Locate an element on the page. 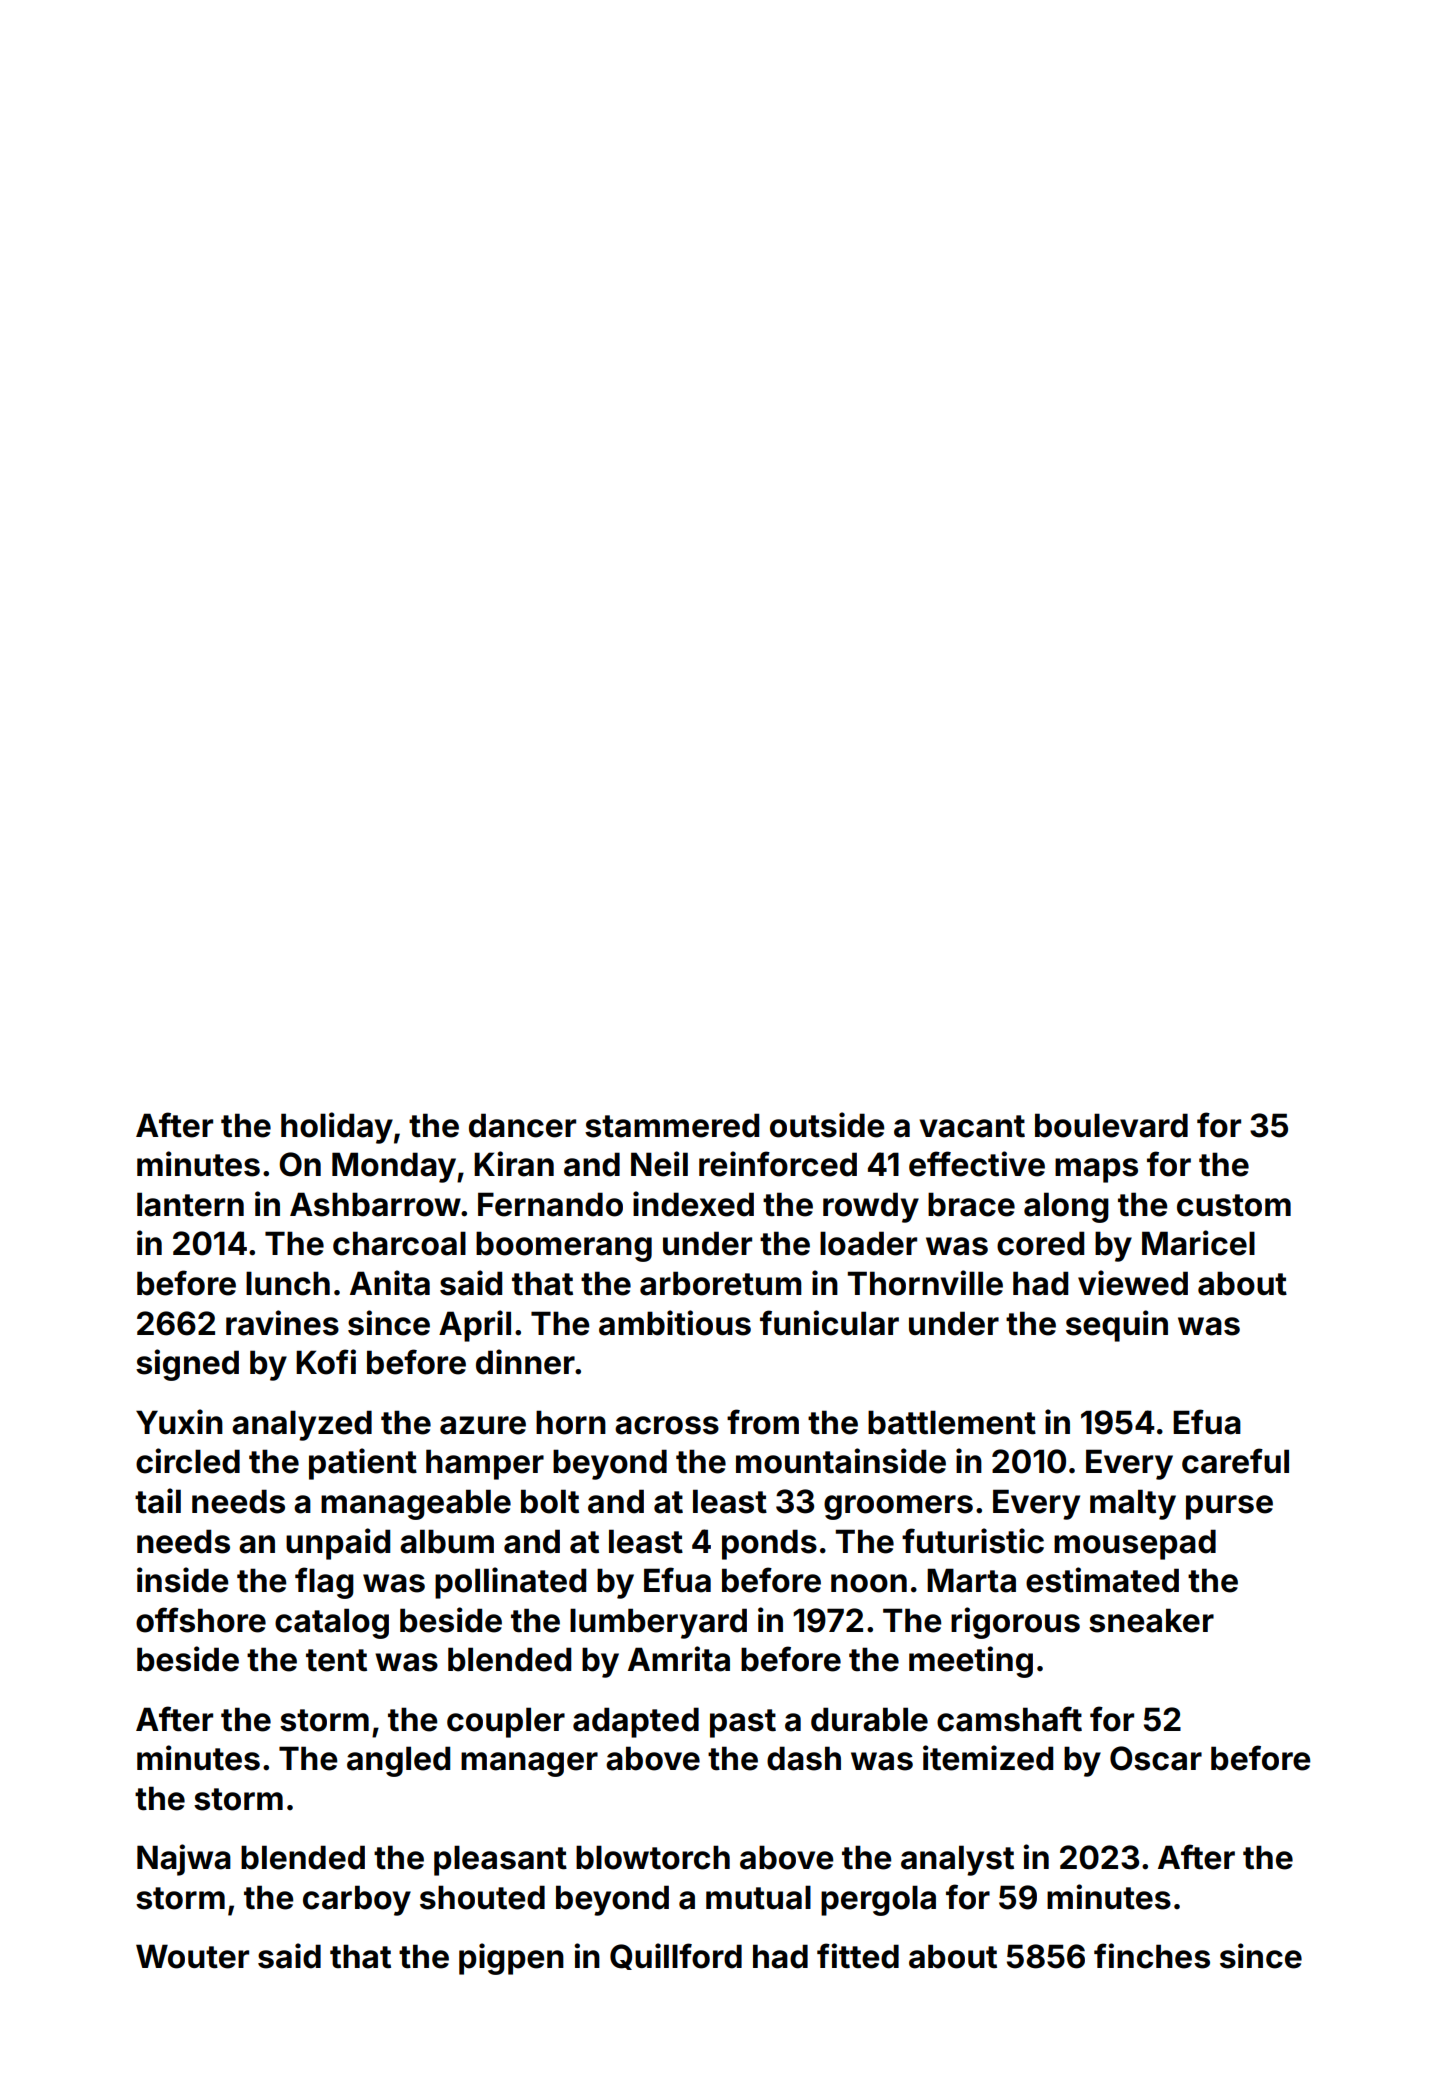  Quillford is located at coordinates (676, 1956).
